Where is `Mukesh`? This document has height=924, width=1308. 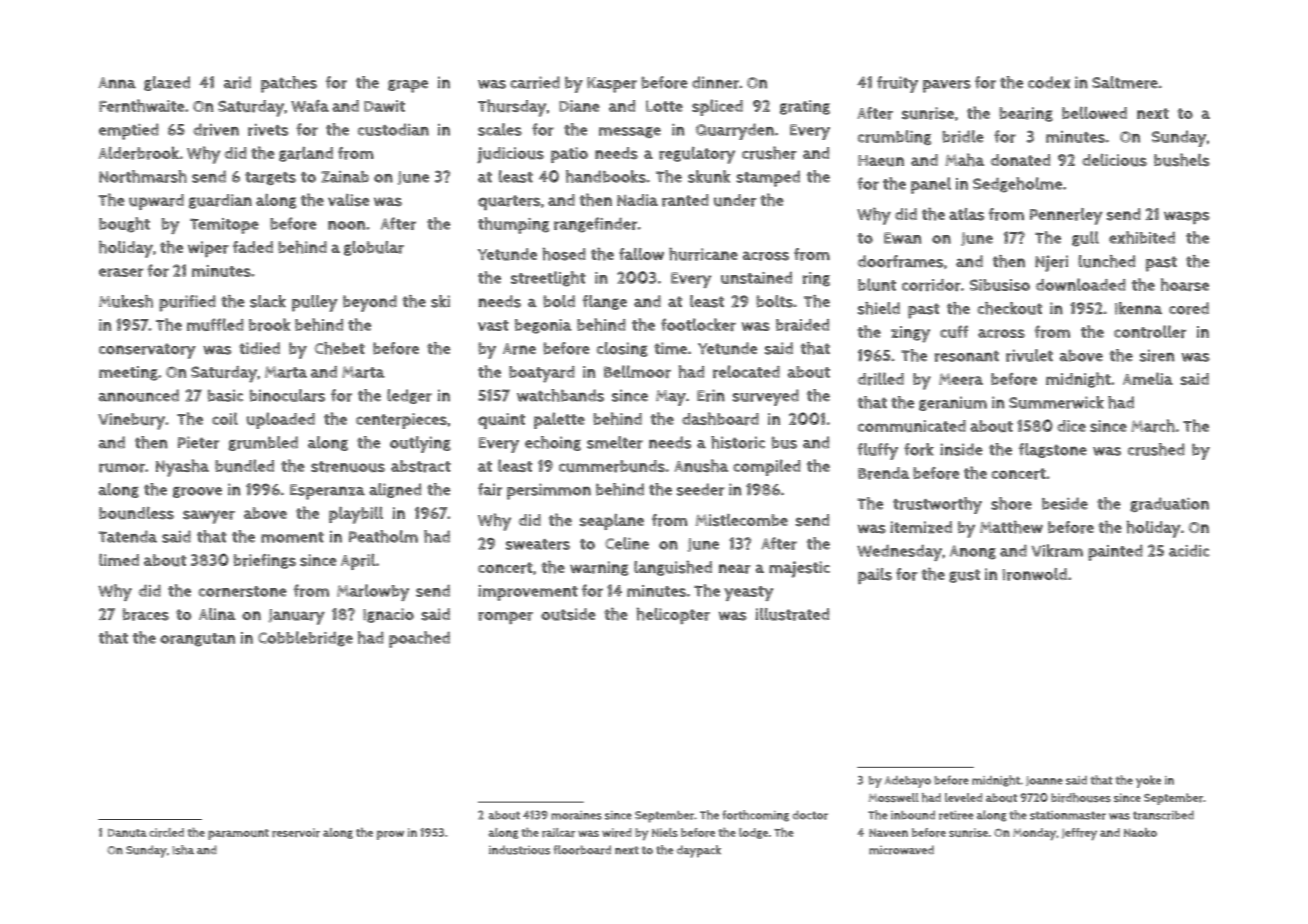
Mukesh is located at coordinates (126, 301).
